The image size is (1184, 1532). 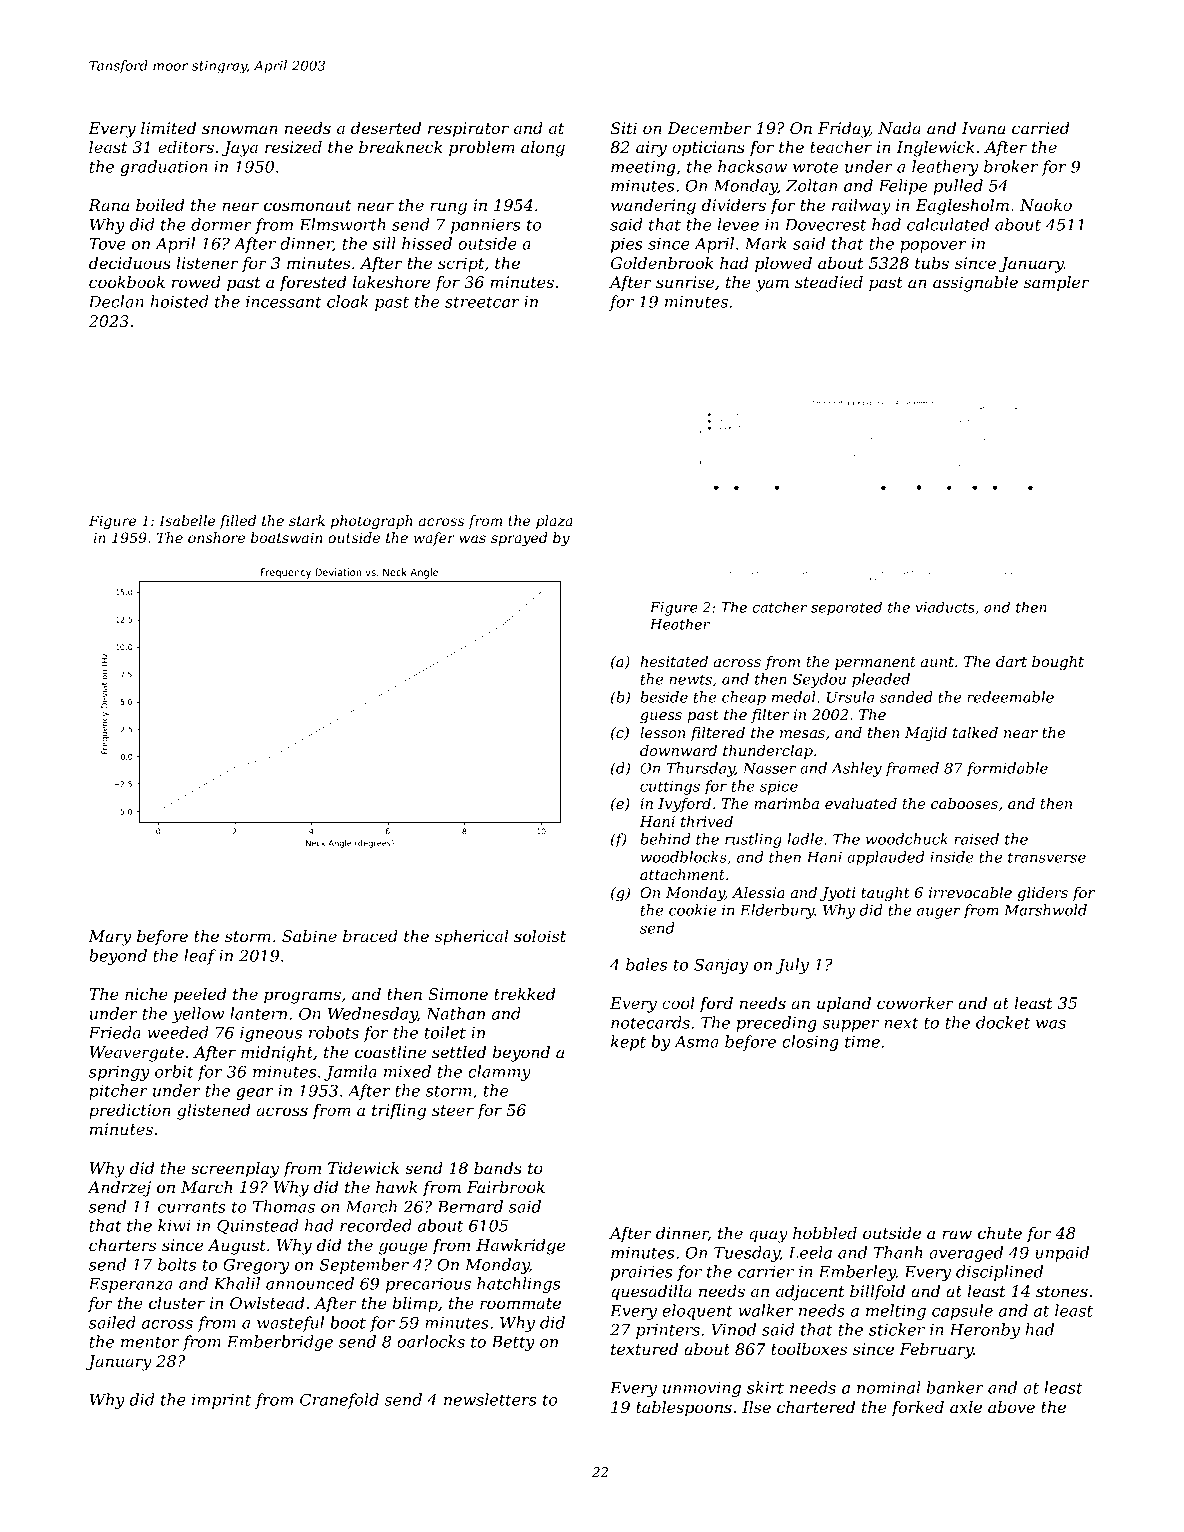 What do you see at coordinates (901, 1023) in the screenshot?
I see `next` at bounding box center [901, 1023].
